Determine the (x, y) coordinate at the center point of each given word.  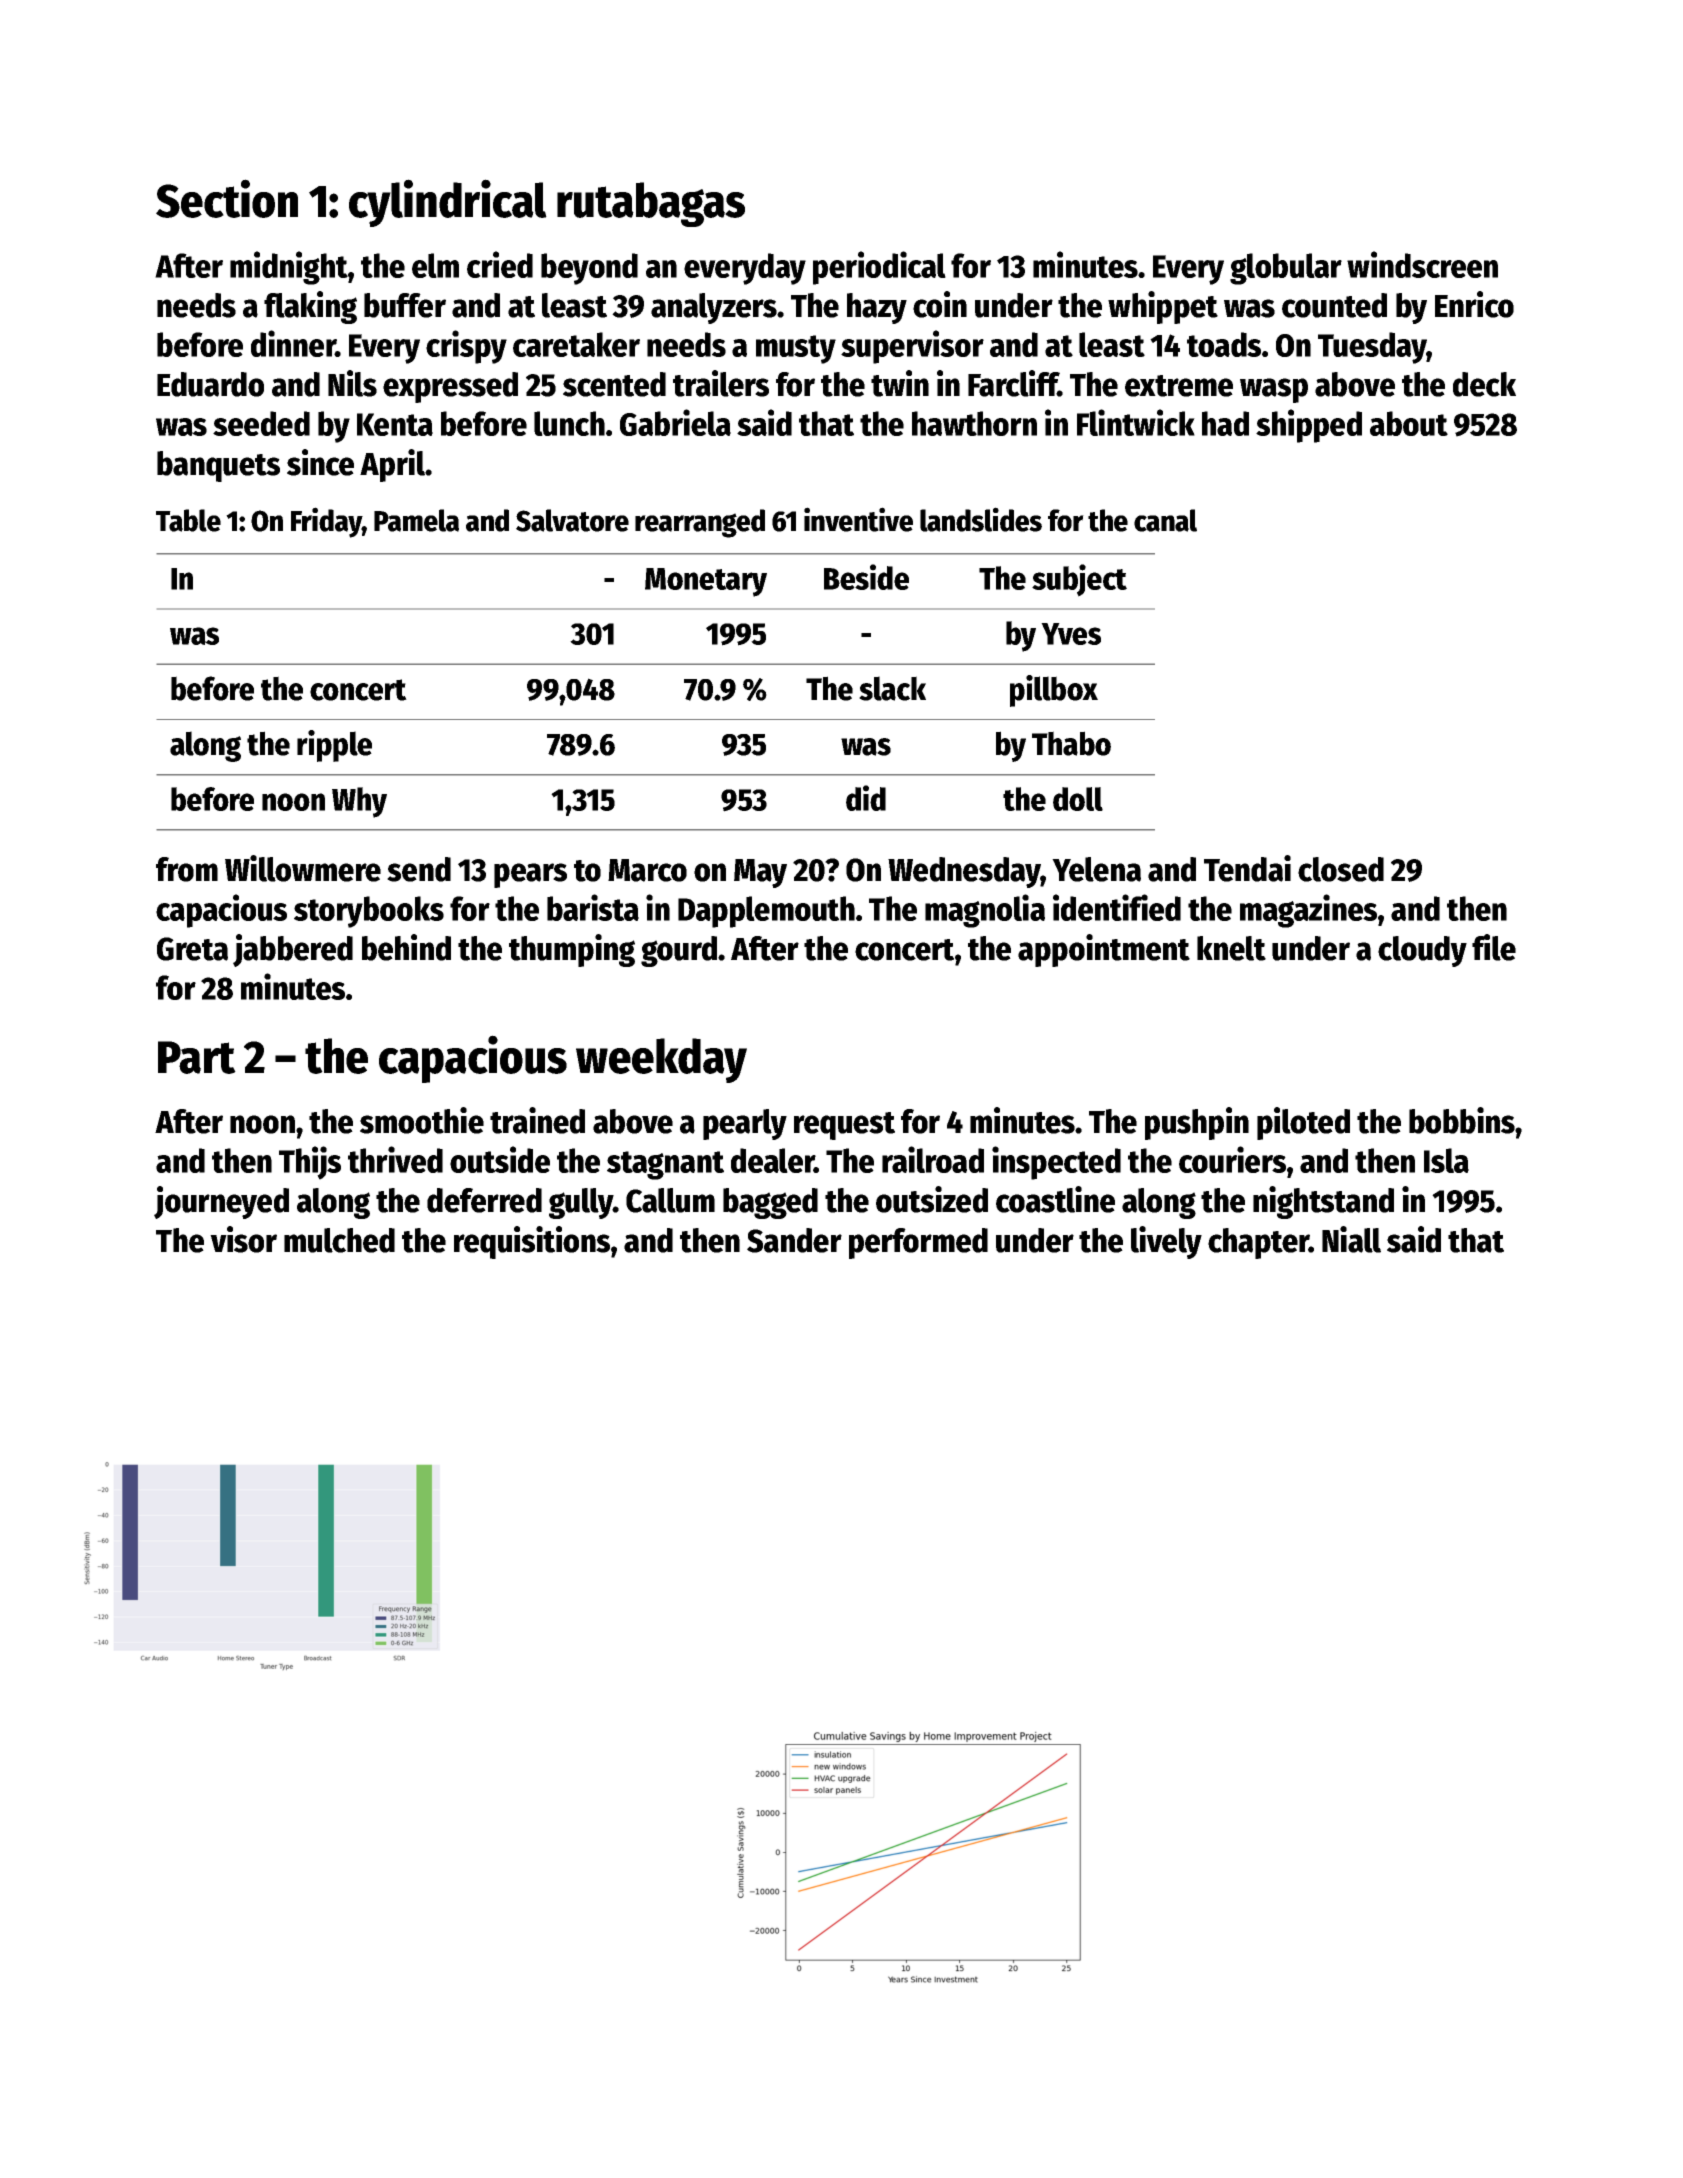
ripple (334, 746)
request (844, 1126)
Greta (192, 949)
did (866, 798)
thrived (395, 1159)
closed (1341, 869)
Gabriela (675, 422)
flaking (310, 307)
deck (1484, 384)
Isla (1446, 1160)
